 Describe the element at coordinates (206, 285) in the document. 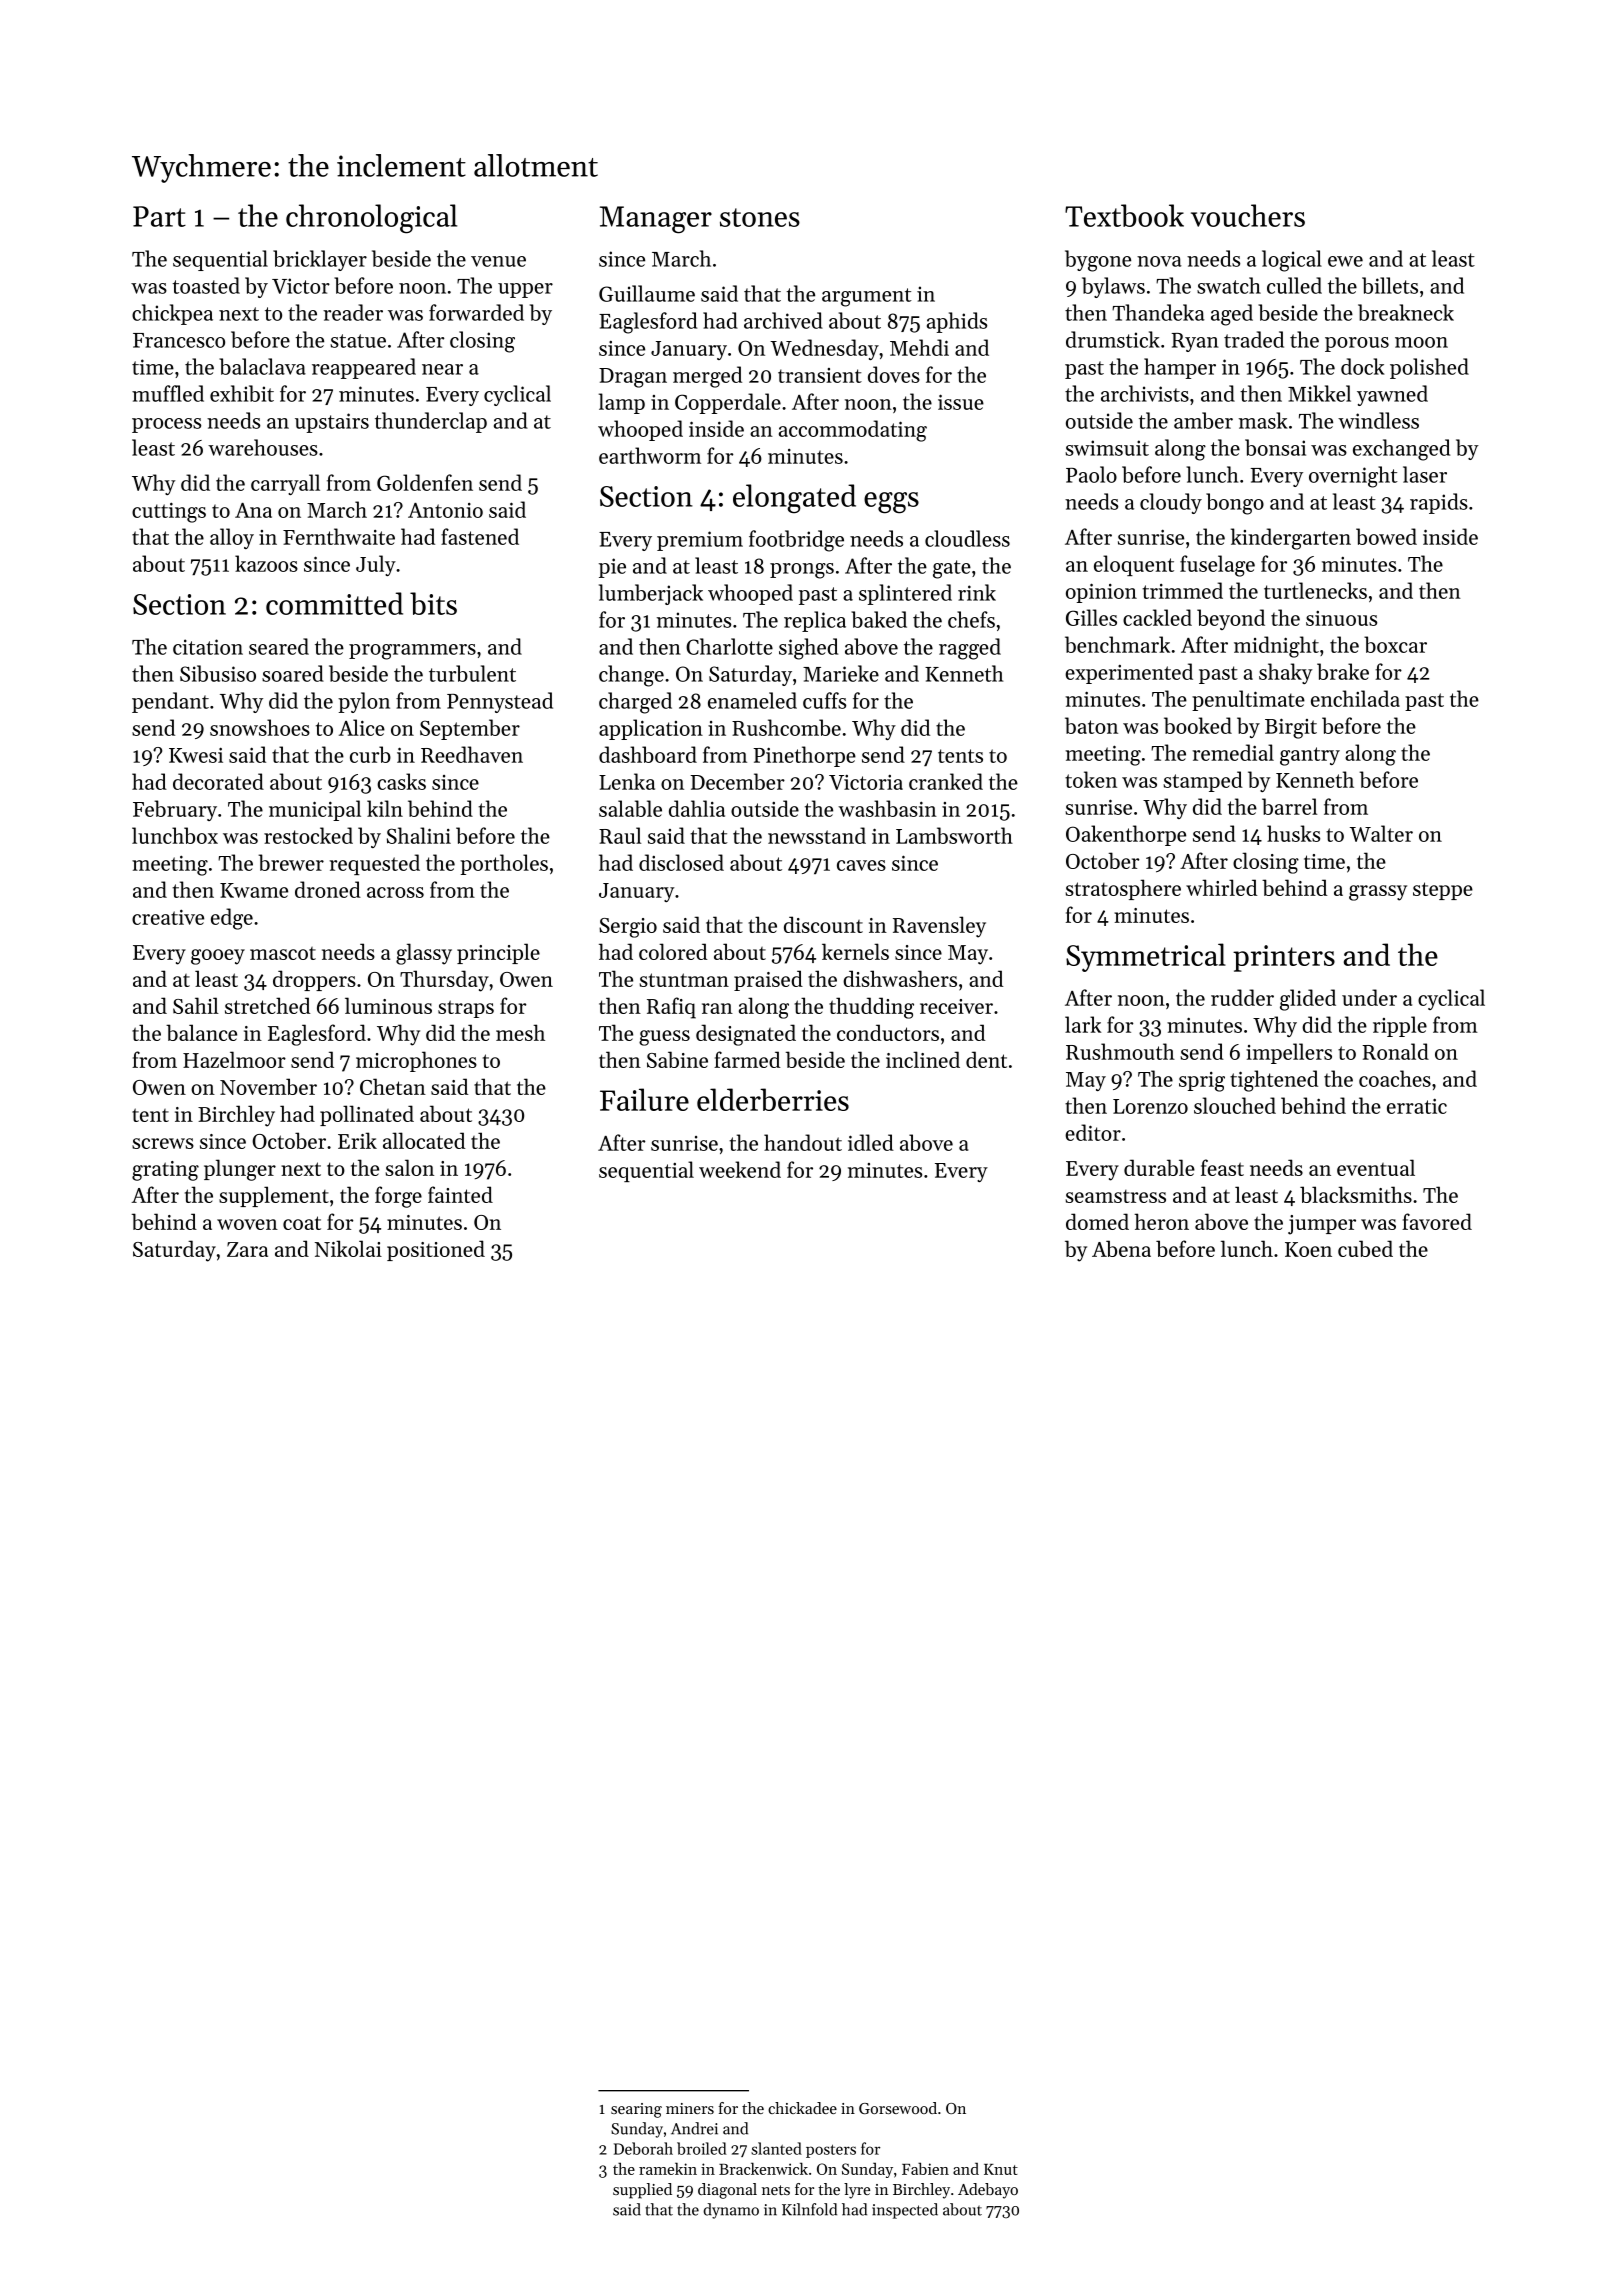

I see `toasted` at that location.
